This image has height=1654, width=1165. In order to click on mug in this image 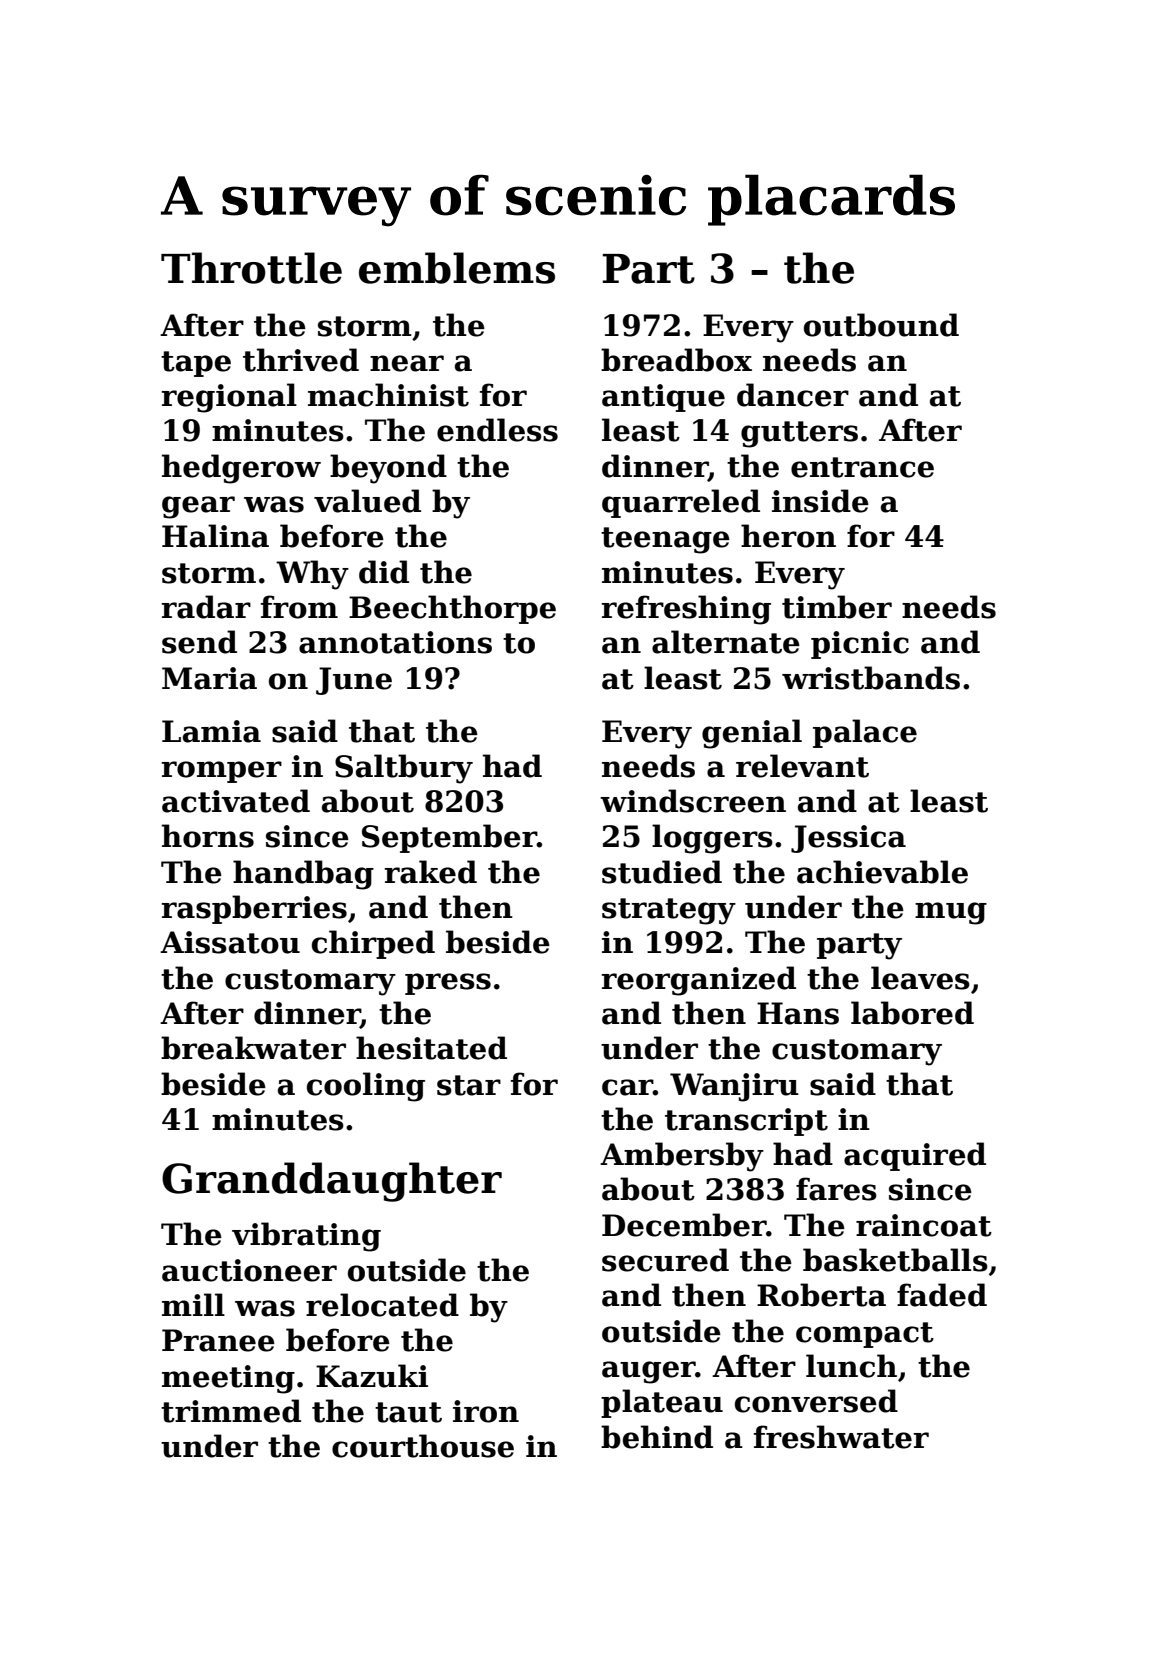, I will do `click(951, 913)`.
